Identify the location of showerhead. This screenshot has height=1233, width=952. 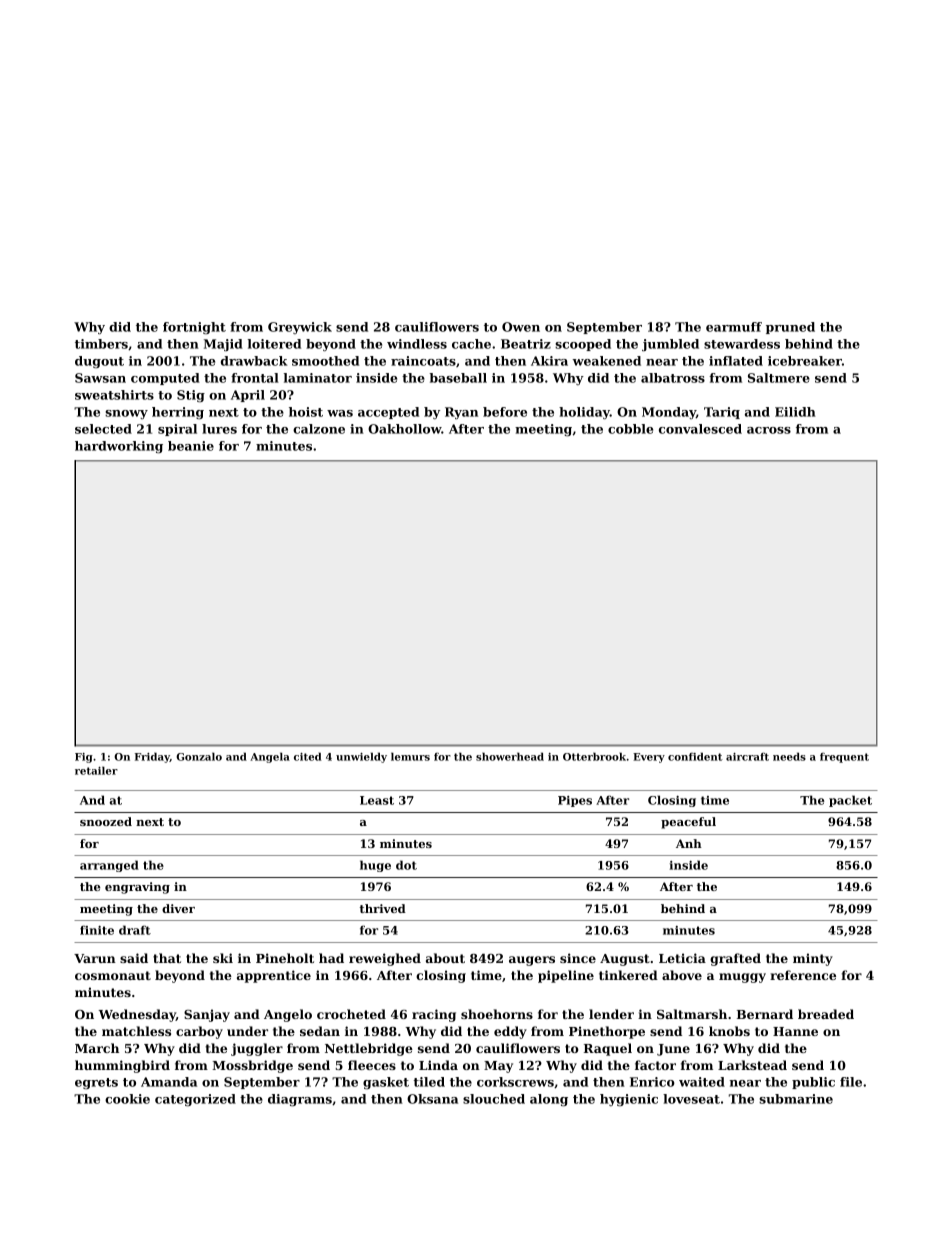
(510, 756).
